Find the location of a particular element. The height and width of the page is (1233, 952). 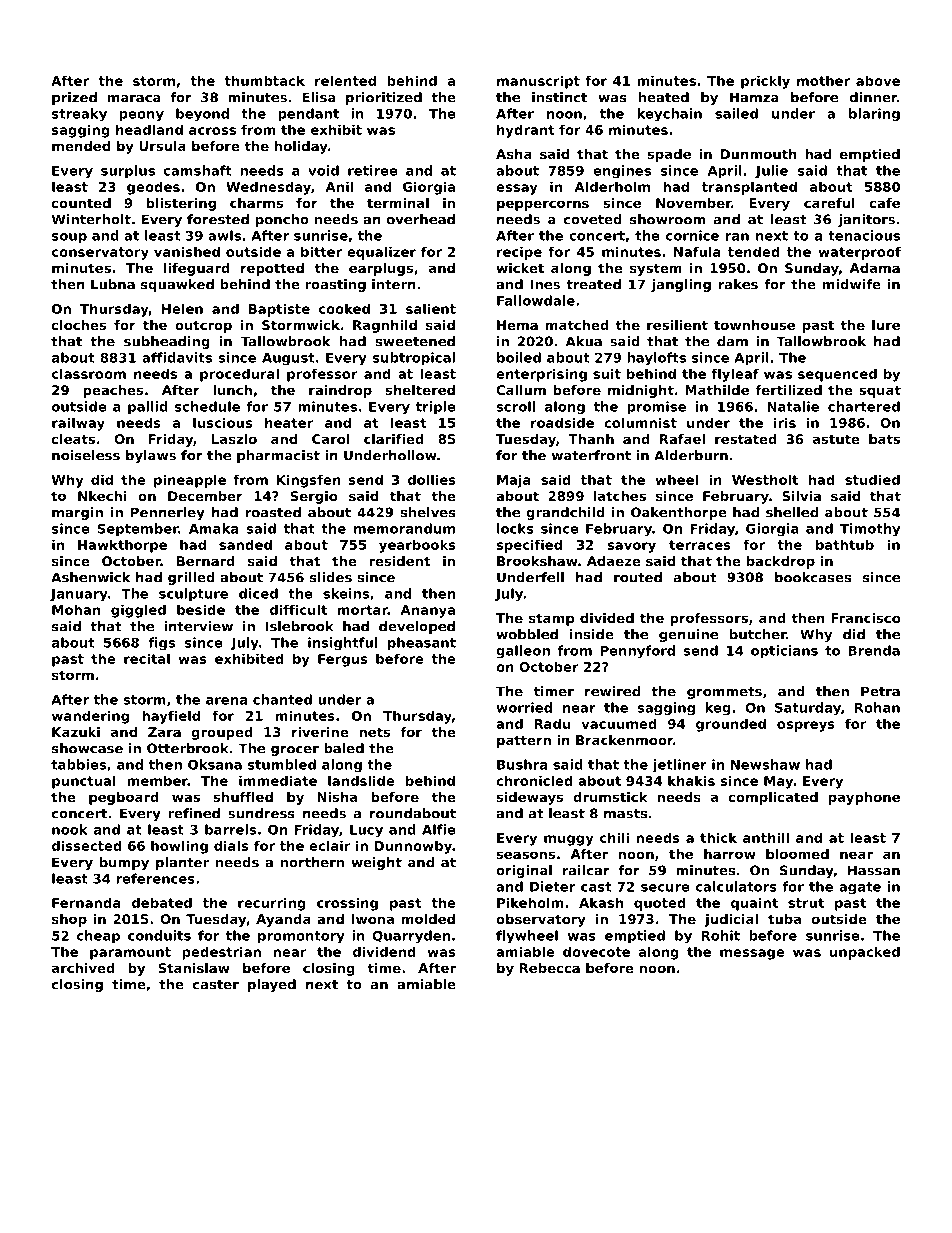

dinner is located at coordinates (873, 97).
